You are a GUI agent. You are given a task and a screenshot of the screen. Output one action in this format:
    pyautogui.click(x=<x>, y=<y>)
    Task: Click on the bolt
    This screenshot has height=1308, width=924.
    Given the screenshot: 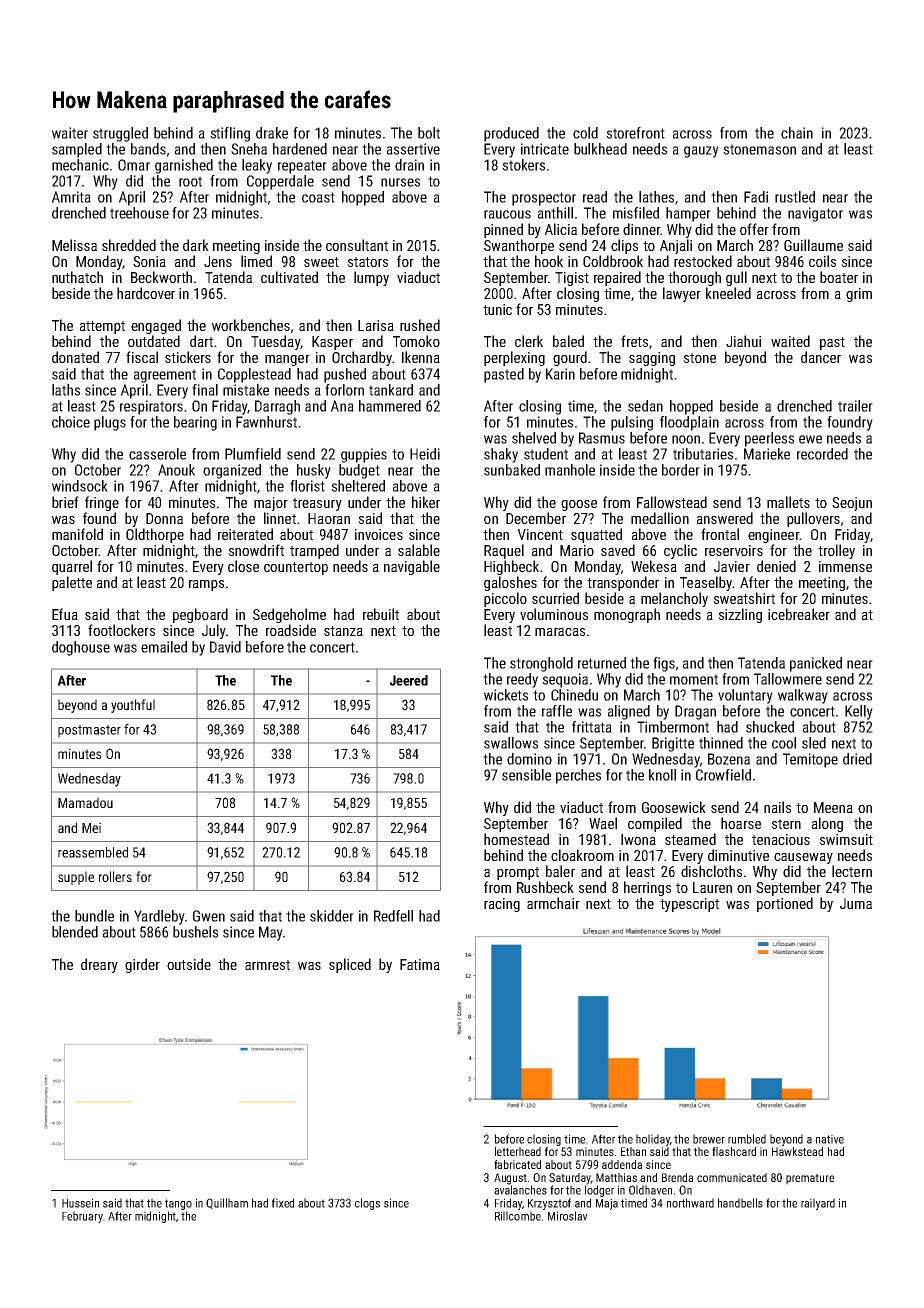 What is the action you would take?
    pyautogui.click(x=429, y=133)
